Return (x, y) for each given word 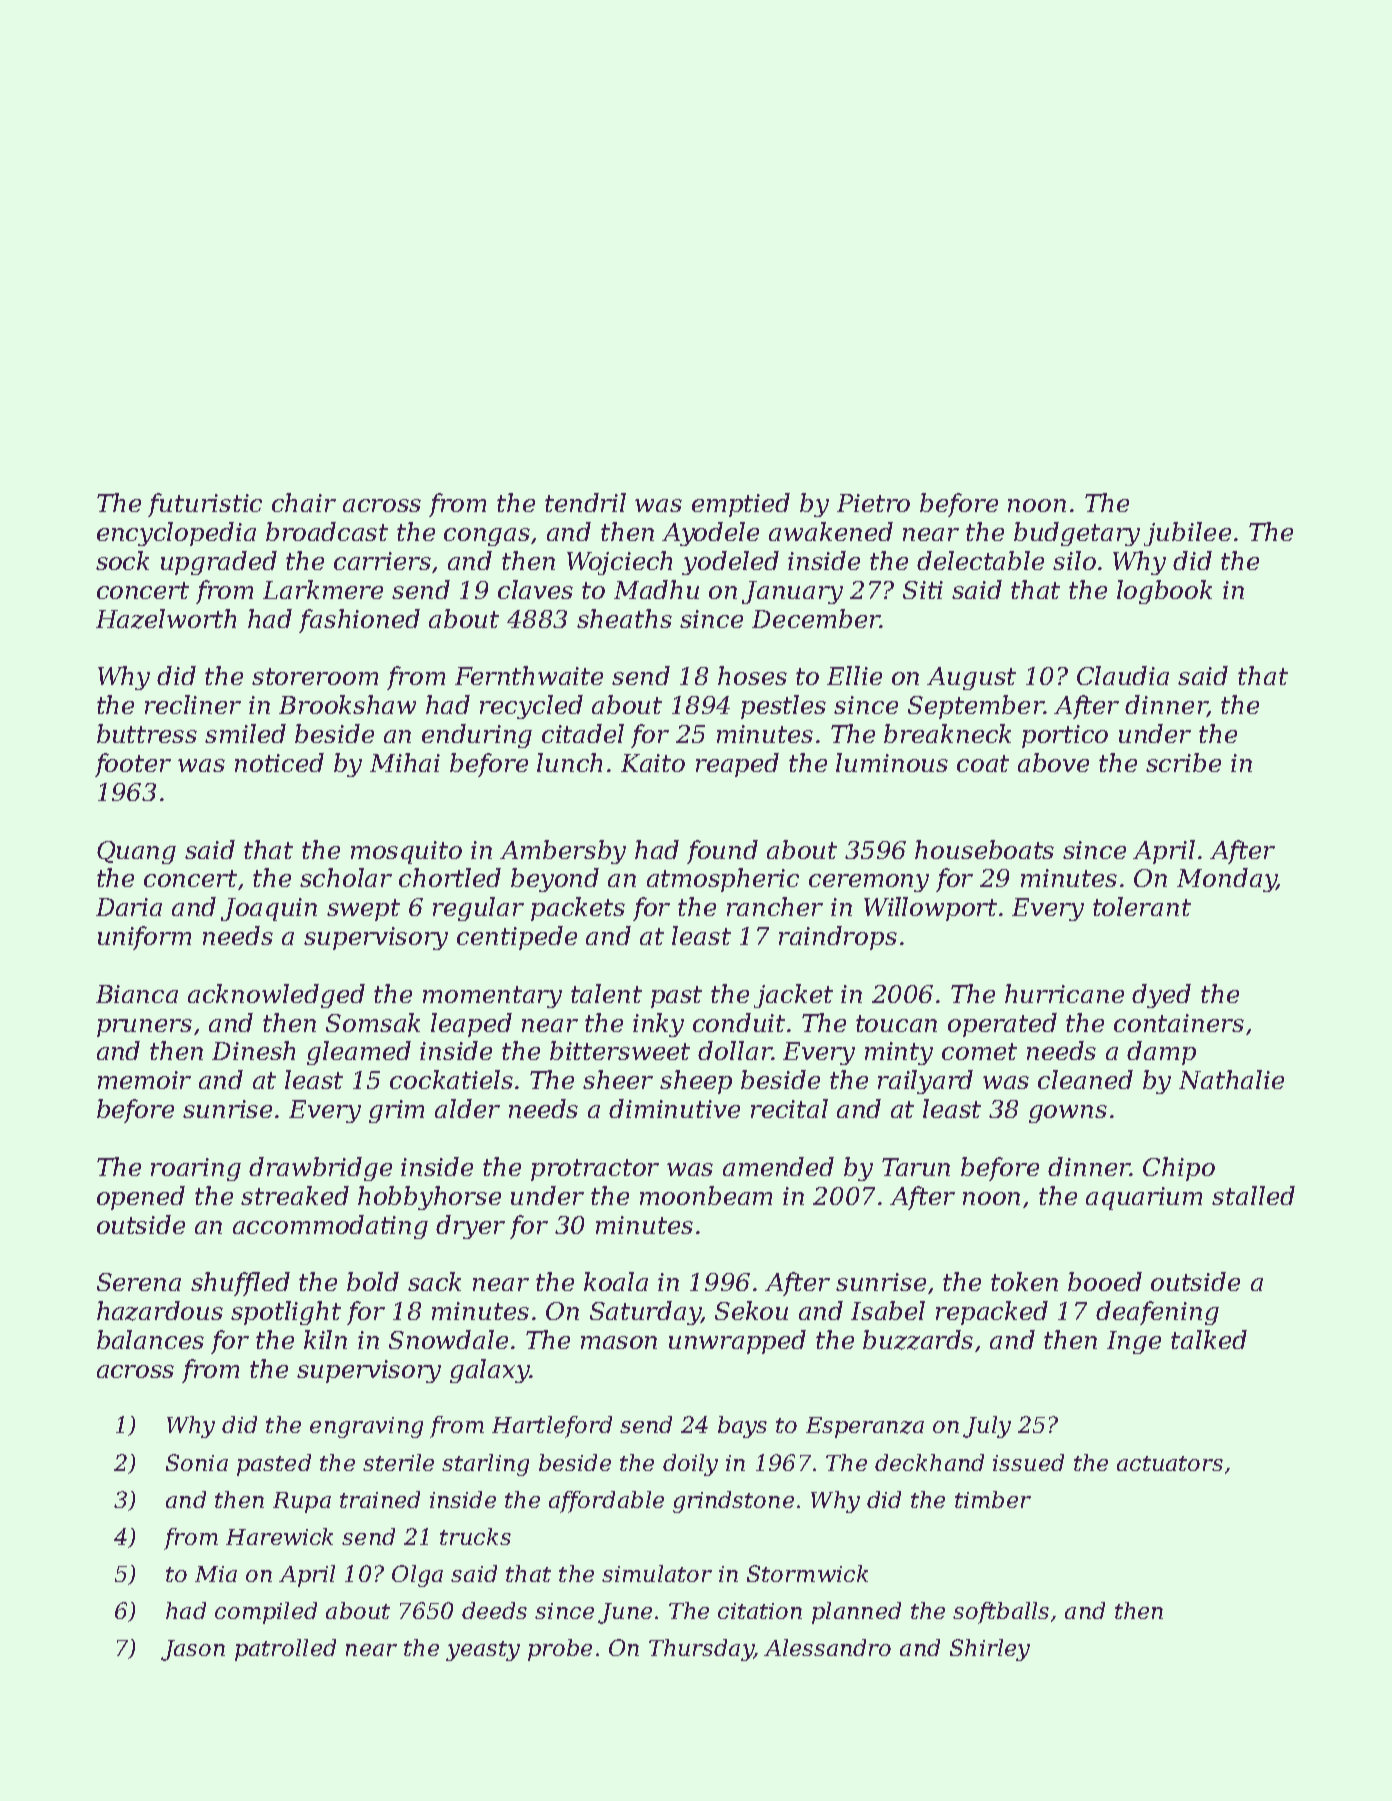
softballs (1001, 1613)
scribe (1183, 762)
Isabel (888, 1310)
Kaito (653, 763)
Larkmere (323, 589)
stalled (1253, 1195)
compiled (266, 1613)
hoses (752, 675)
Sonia (197, 1462)
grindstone (733, 1502)
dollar (735, 1050)
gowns (1068, 1114)
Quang (136, 852)
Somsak (373, 1022)
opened (141, 1198)
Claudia (1123, 675)
